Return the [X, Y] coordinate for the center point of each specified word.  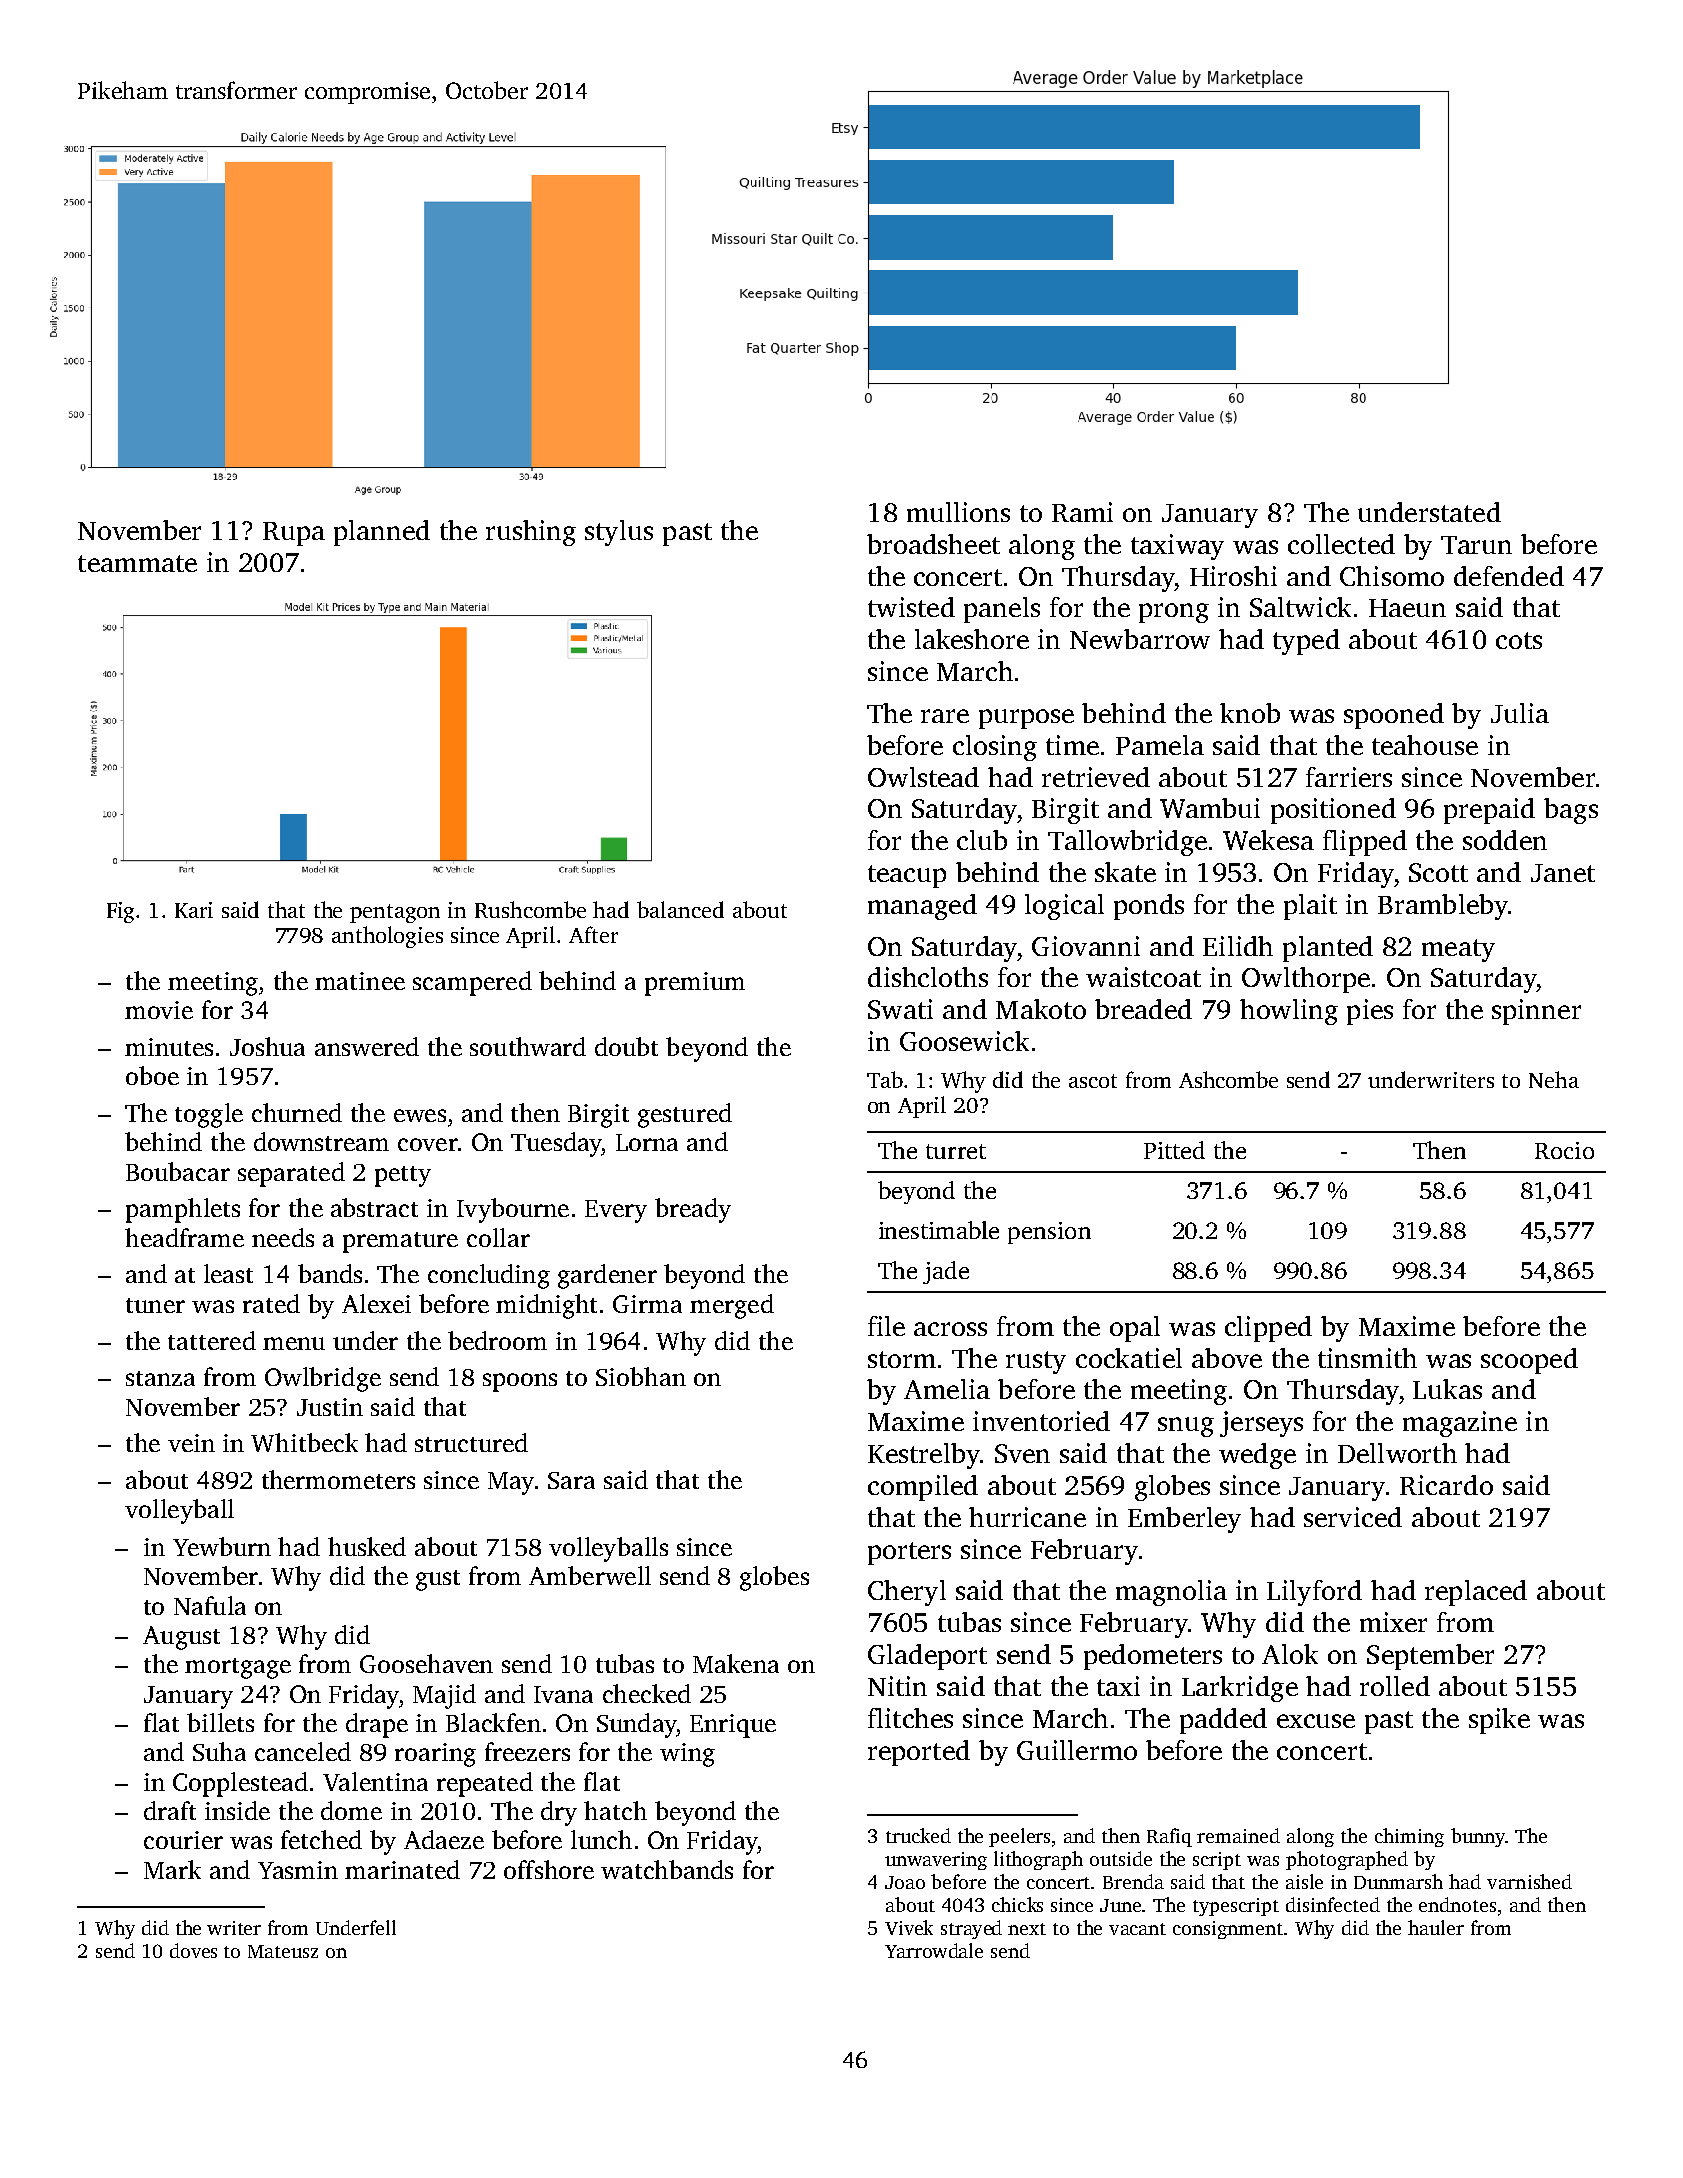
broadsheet [933, 544]
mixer [1393, 1622]
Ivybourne [513, 1210]
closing [995, 748]
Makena [736, 1663]
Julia [1520, 713]
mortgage [238, 1668]
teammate [137, 563]
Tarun [1476, 545]
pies [1370, 1012]
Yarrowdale [934, 1950]
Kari [194, 910]
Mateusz [283, 1951]
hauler [1436, 1927]
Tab [885, 1079]
